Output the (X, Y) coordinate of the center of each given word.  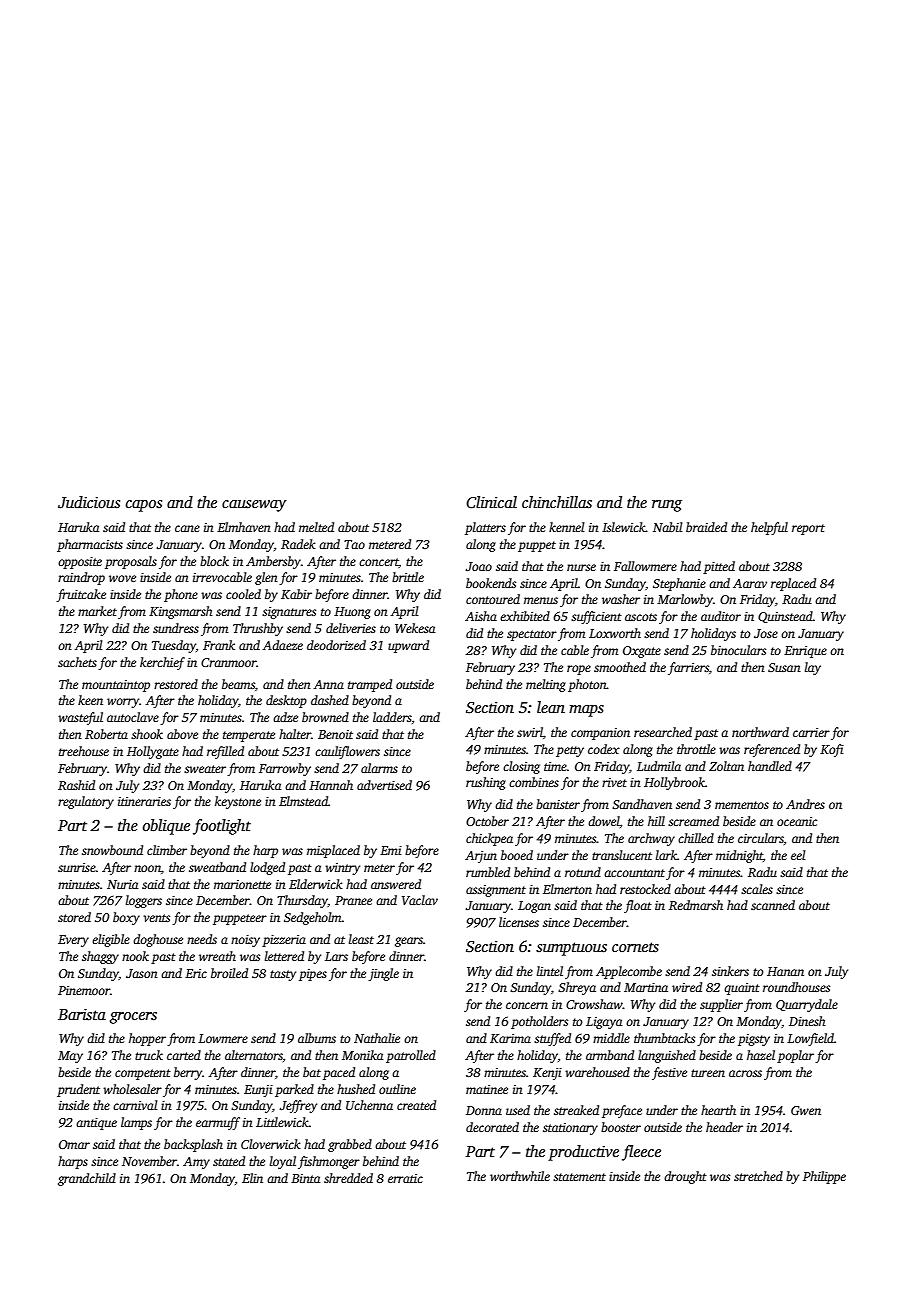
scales (757, 889)
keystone (238, 802)
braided (706, 527)
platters (485, 528)
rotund (583, 872)
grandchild (87, 1179)
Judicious (89, 502)
